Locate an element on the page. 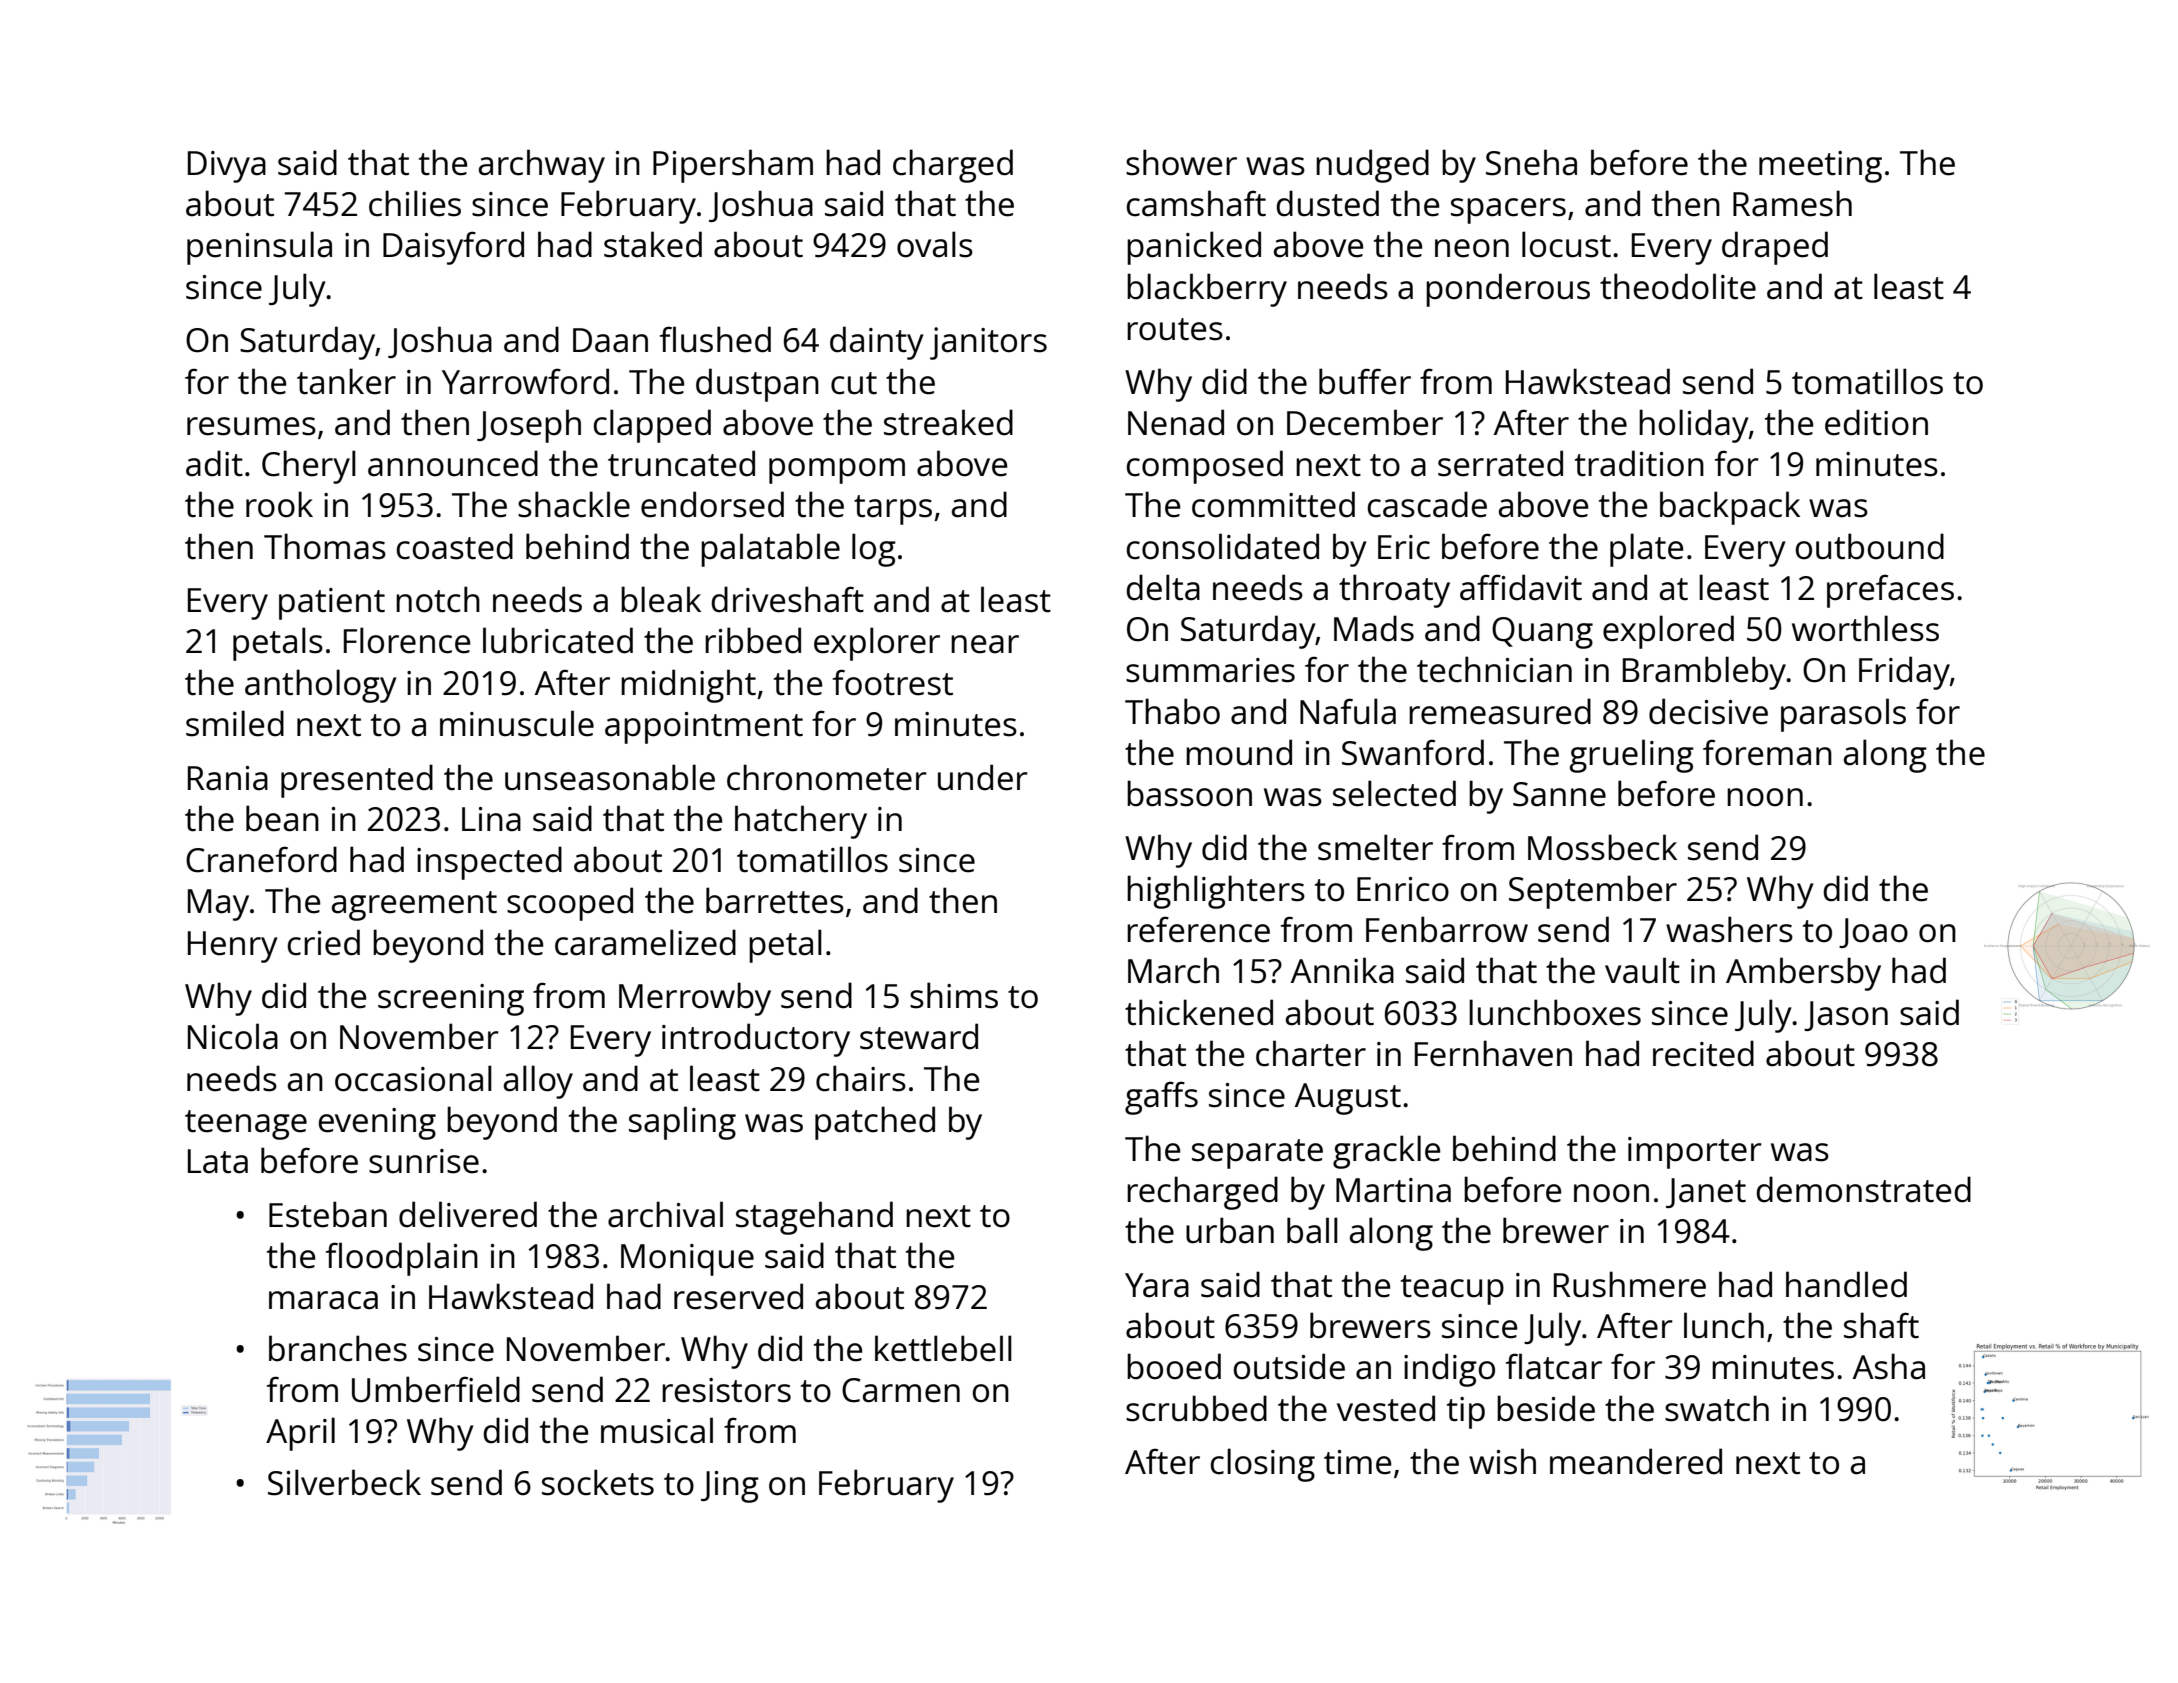 This document has height=1683, width=2178. sockets is located at coordinates (598, 1482).
